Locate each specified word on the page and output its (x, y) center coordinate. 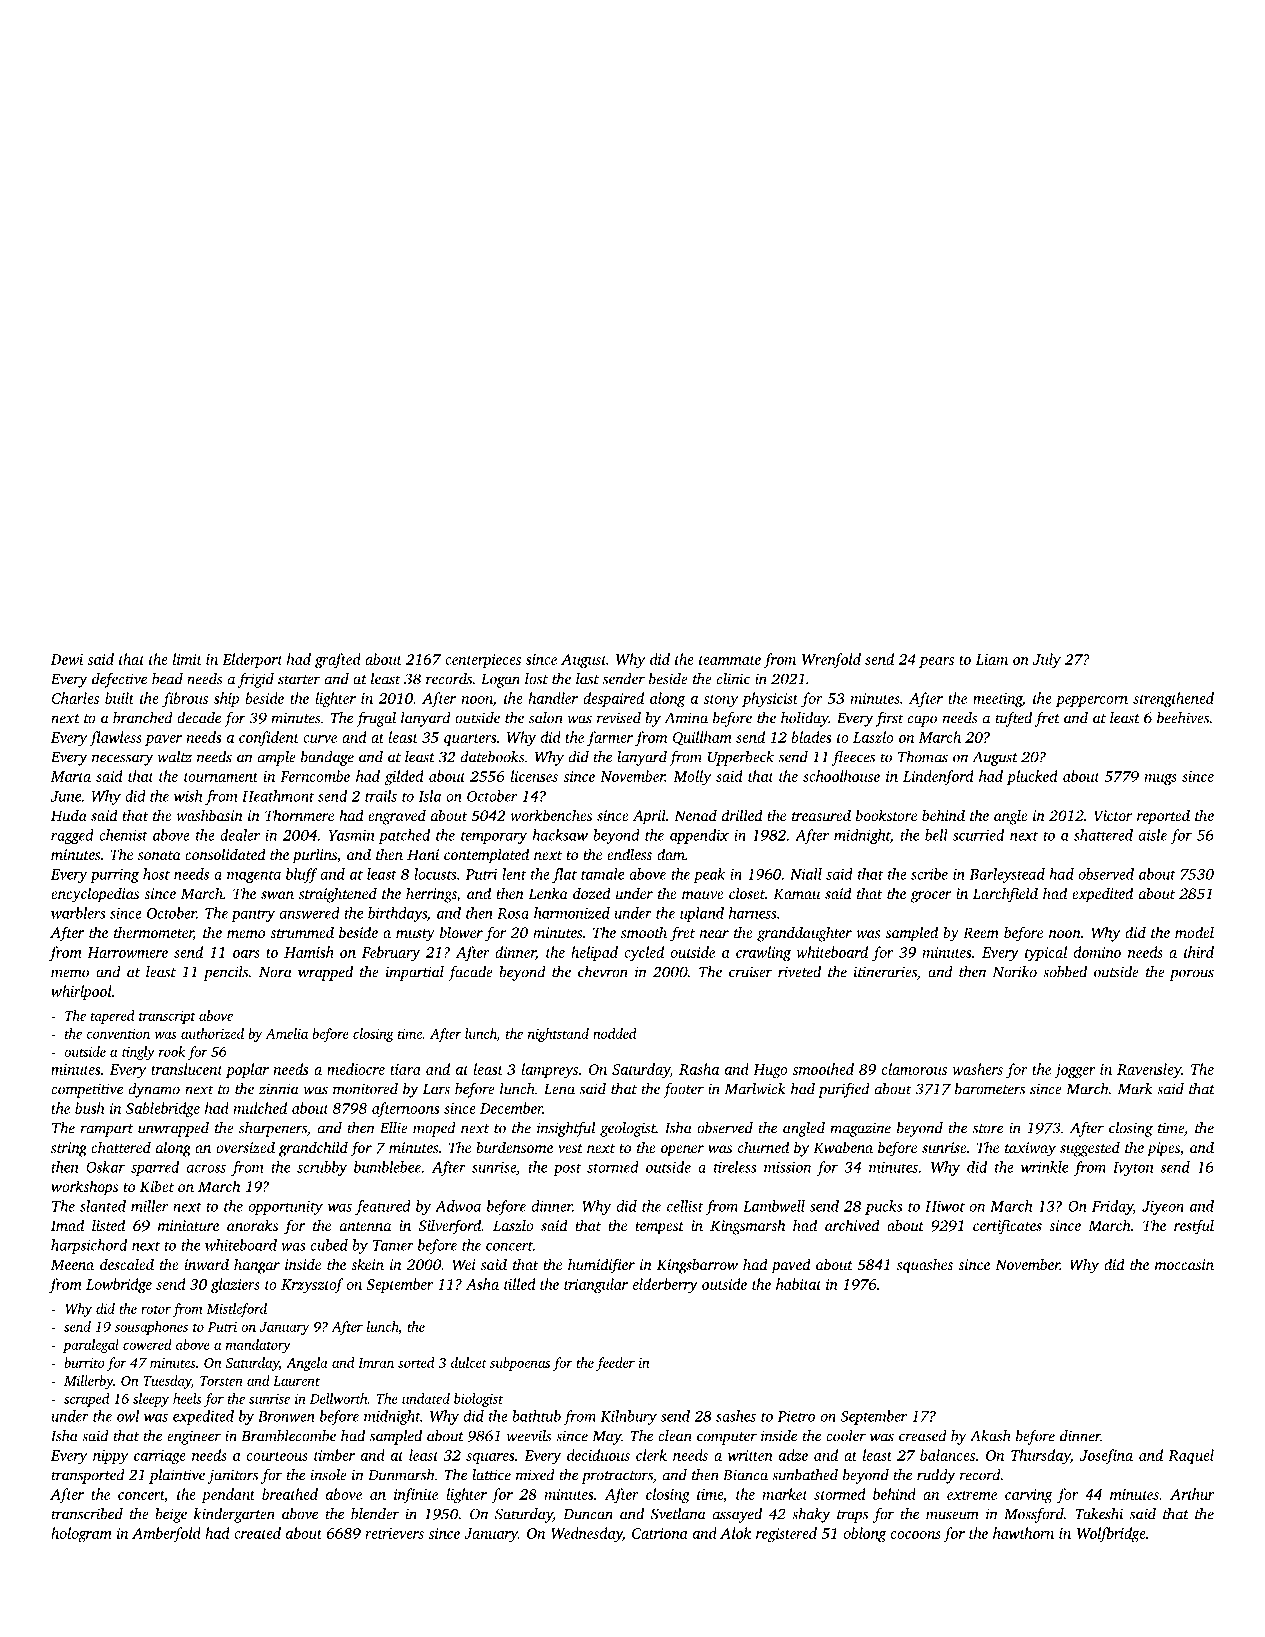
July (1047, 660)
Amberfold (166, 1534)
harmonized (572, 913)
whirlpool (81, 992)
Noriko (1015, 972)
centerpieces (483, 661)
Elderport (252, 660)
